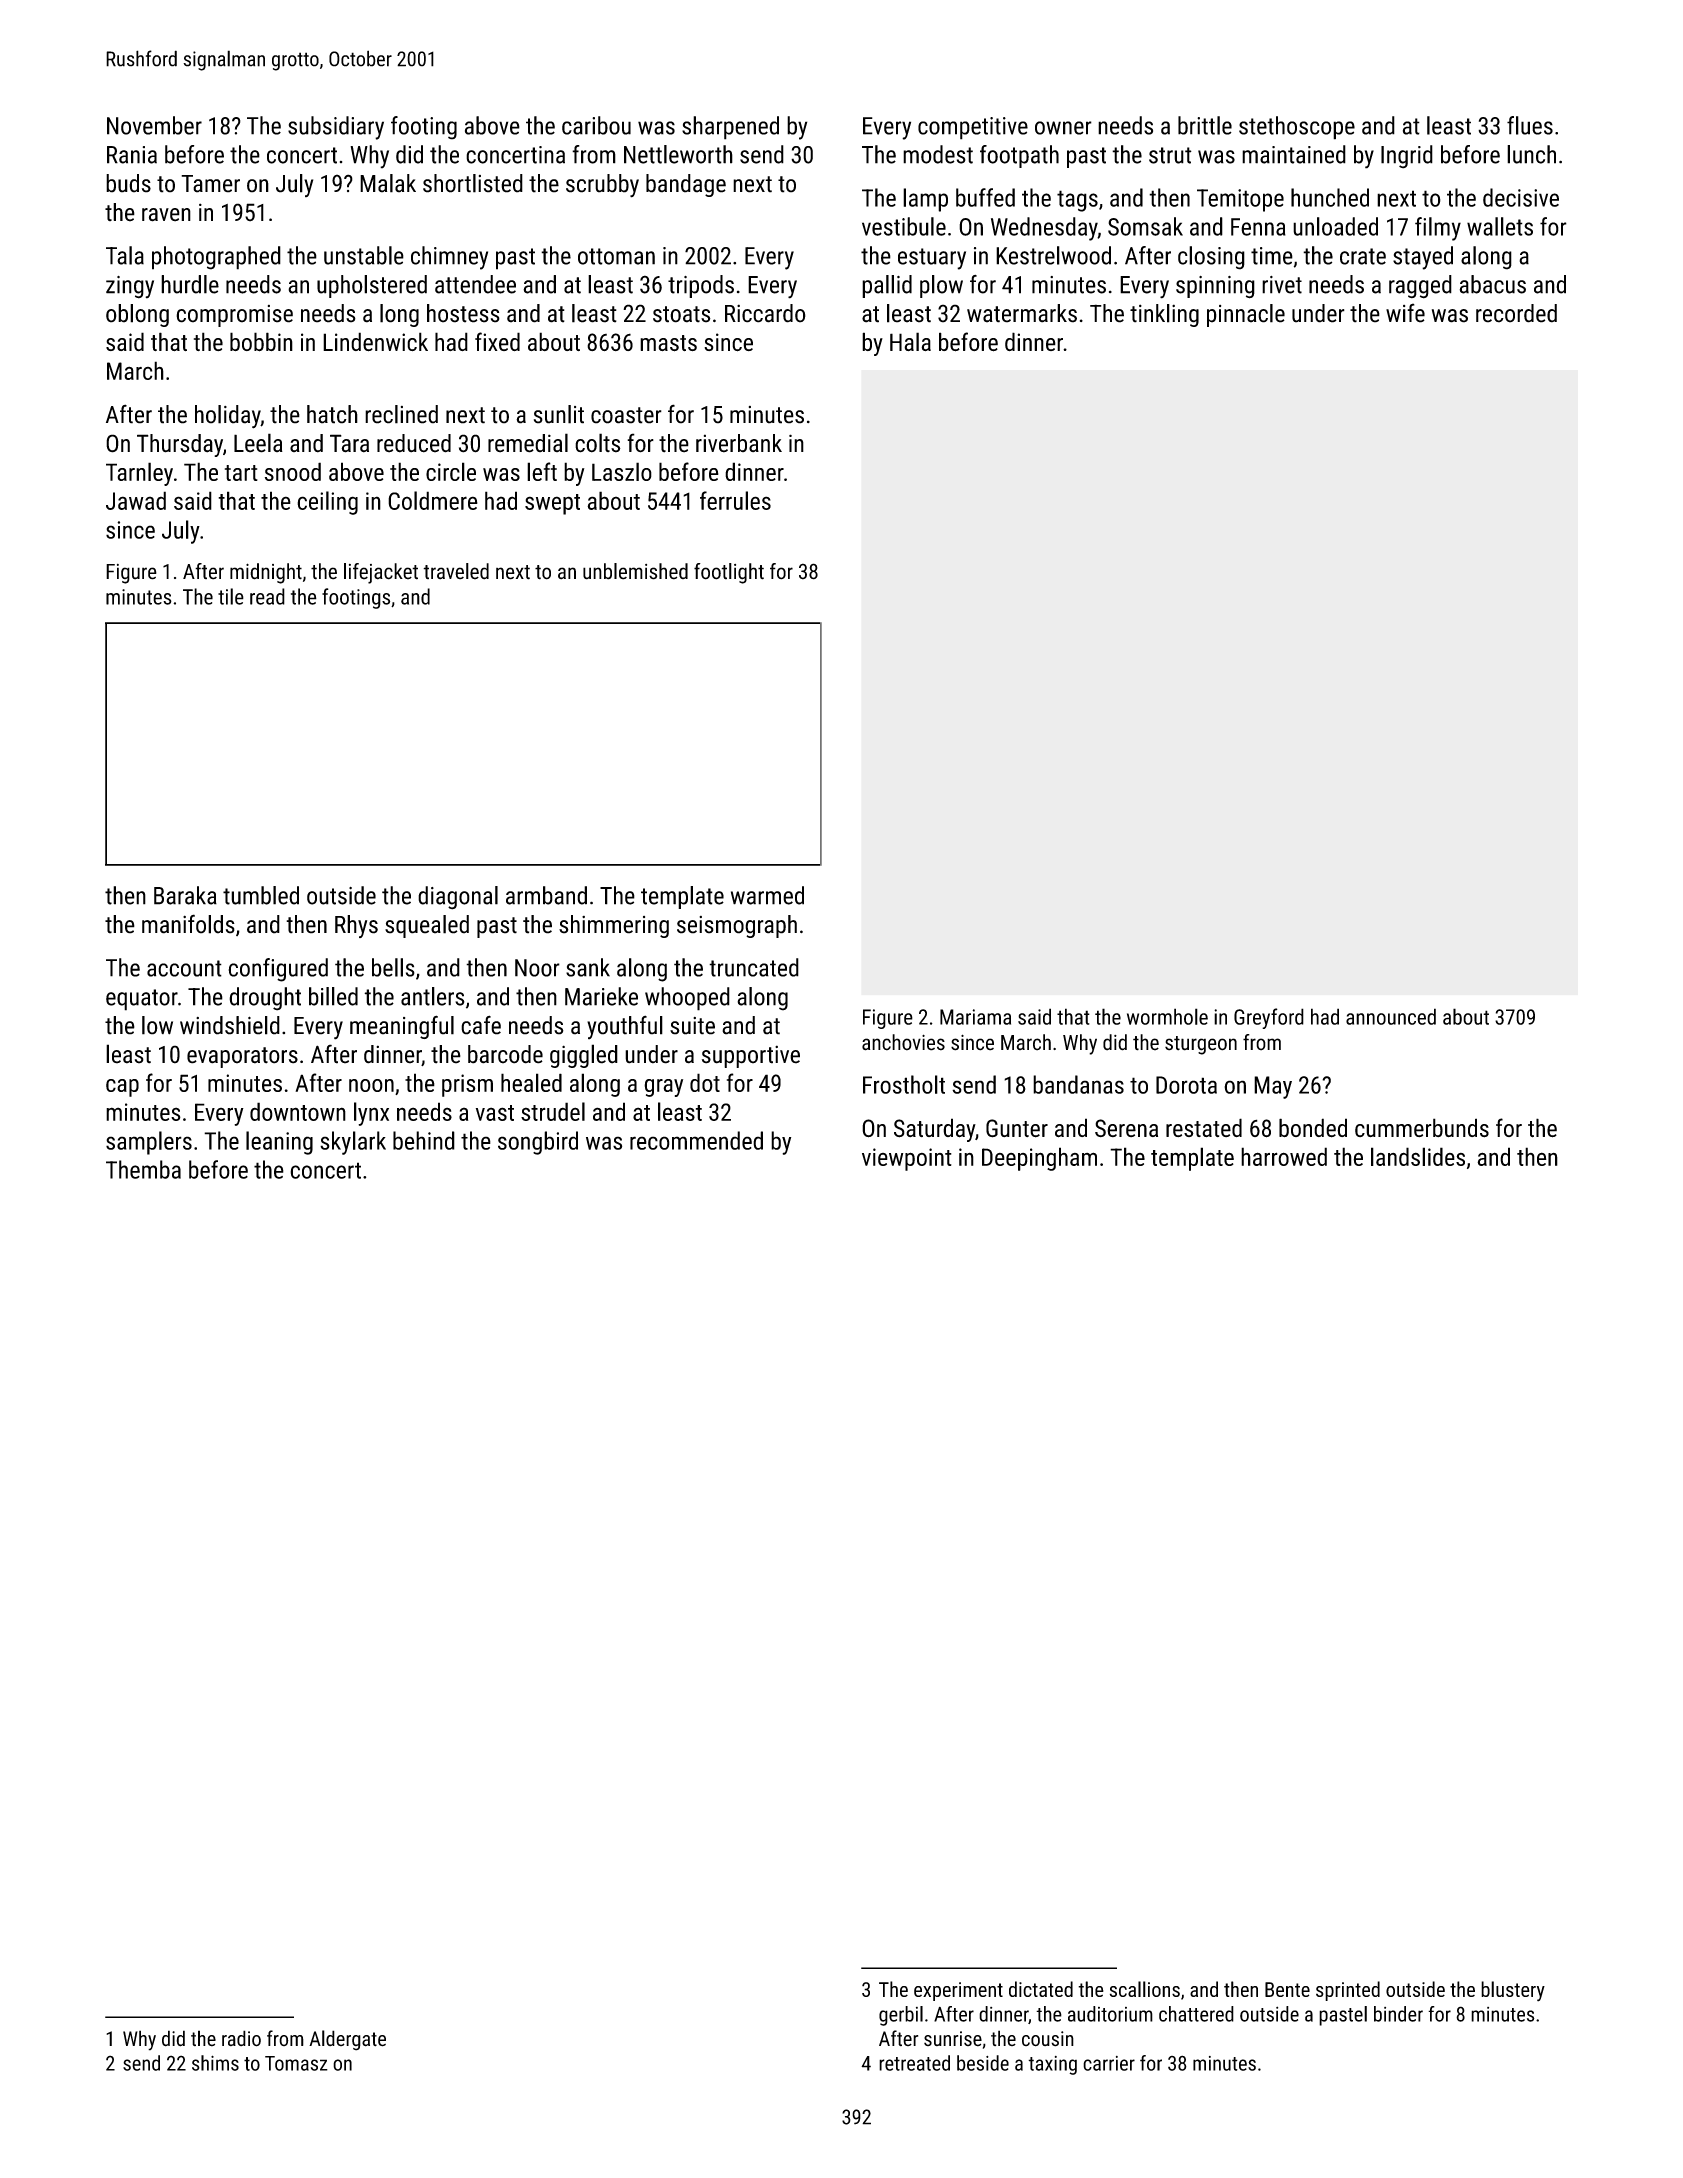 The image size is (1683, 2178). Describe the element at coordinates (729, 573) in the page. I see `footlight` at that location.
